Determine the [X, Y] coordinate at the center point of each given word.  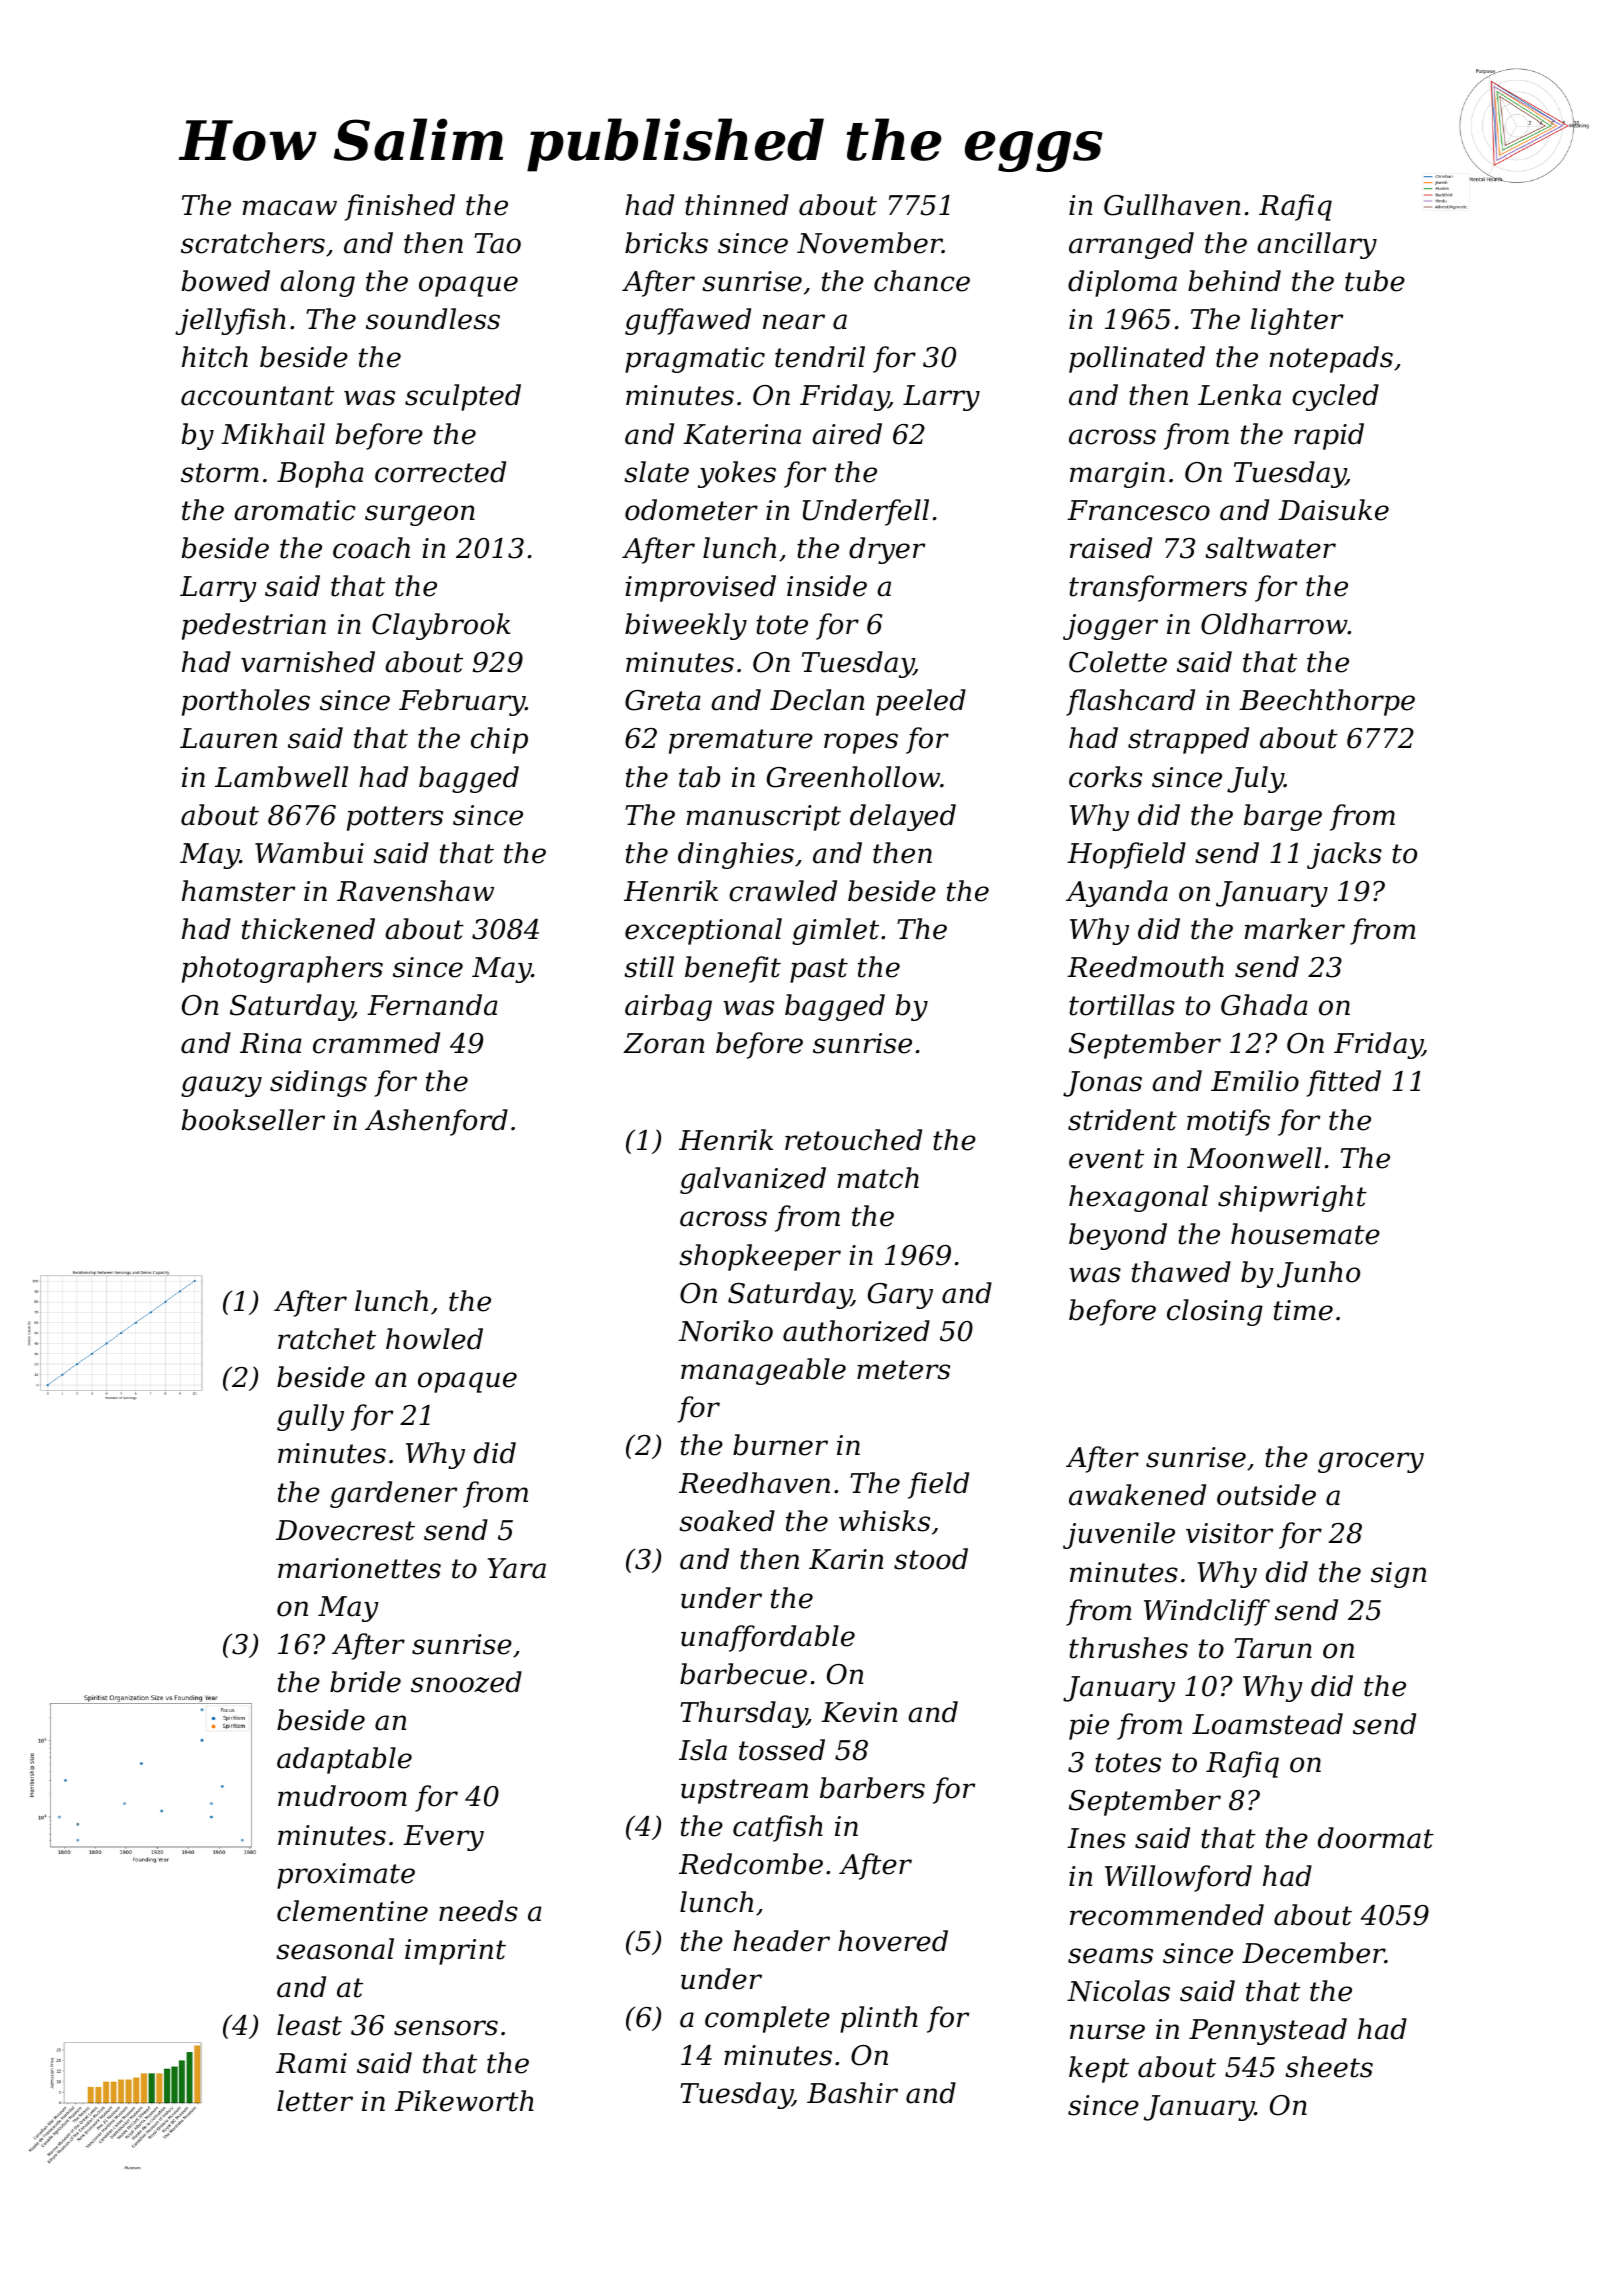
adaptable [344, 1760]
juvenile [1119, 1535]
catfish [778, 1828]
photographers [282, 969]
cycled [1335, 397]
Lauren [228, 738]
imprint [455, 1952]
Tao [497, 243]
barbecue [743, 1674]
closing [1215, 1312]
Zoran [663, 1043]
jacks [1344, 855]
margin [1117, 475]
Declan [817, 700]
